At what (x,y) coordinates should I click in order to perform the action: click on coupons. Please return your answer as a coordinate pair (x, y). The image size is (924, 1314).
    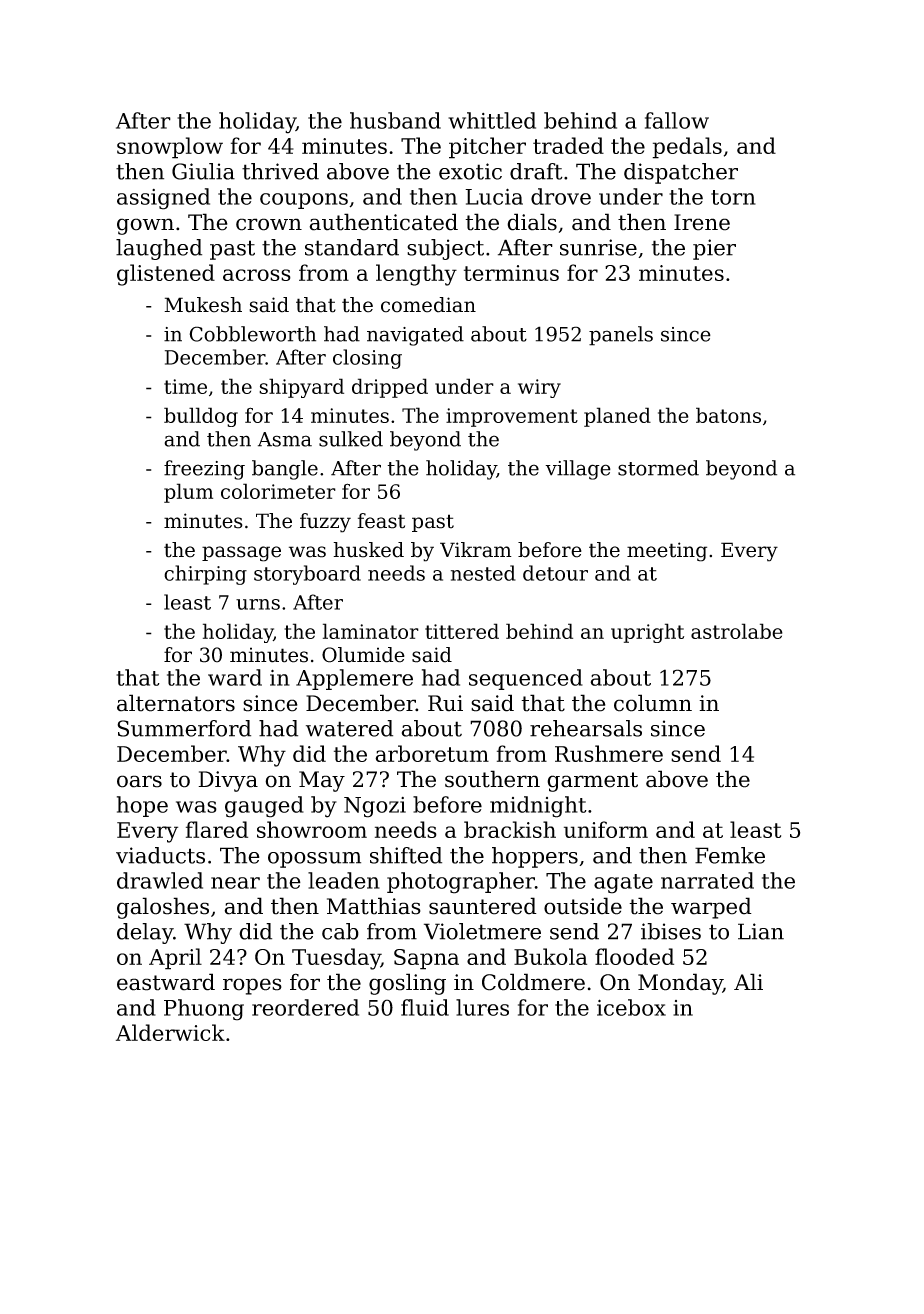
    Looking at the image, I should click on (304, 201).
